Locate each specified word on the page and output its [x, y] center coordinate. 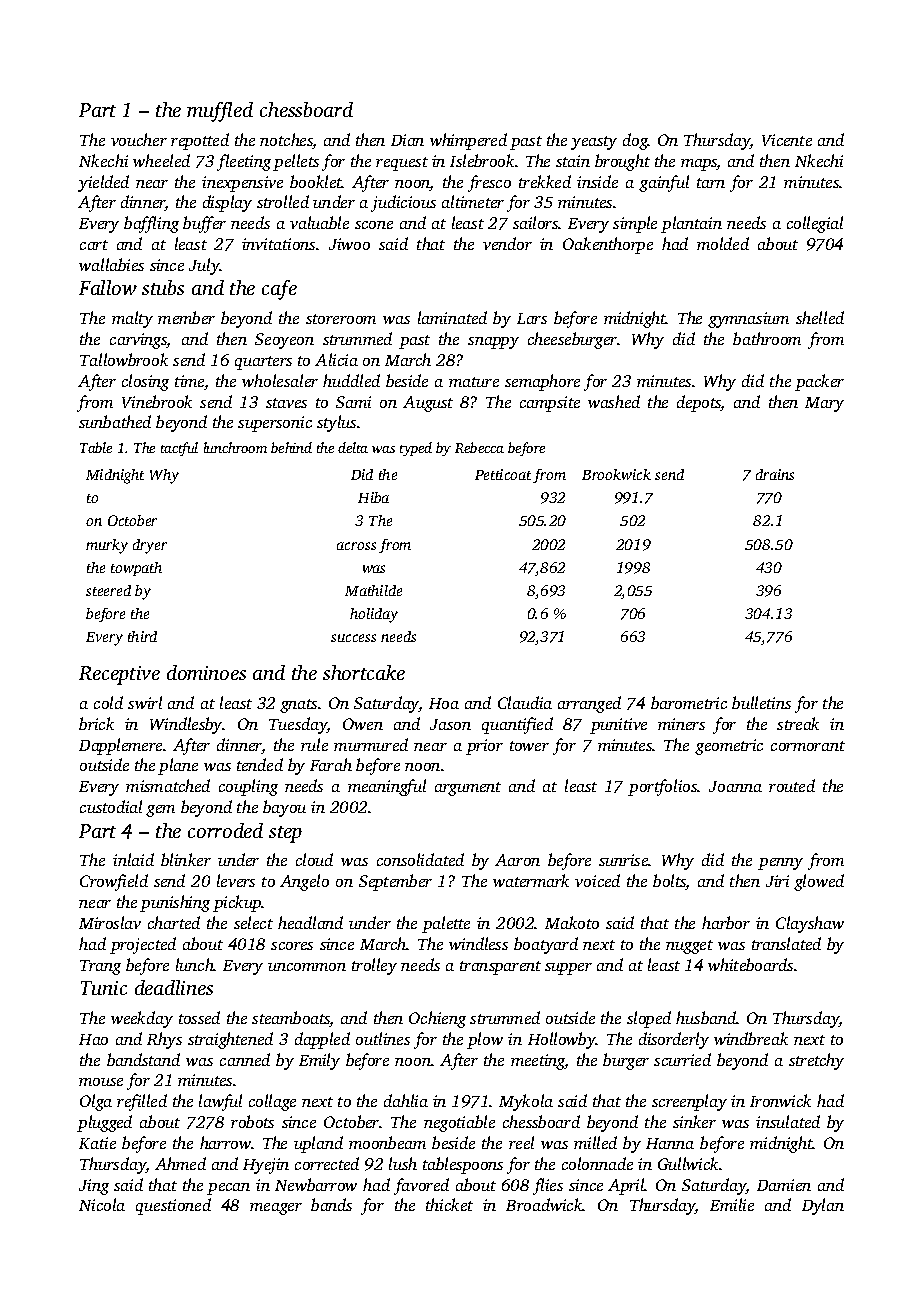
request [402, 164]
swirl [145, 702]
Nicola [102, 1204]
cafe [279, 290]
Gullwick [689, 1163]
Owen [363, 724]
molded [723, 243]
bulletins [761, 702]
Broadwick [544, 1204]
